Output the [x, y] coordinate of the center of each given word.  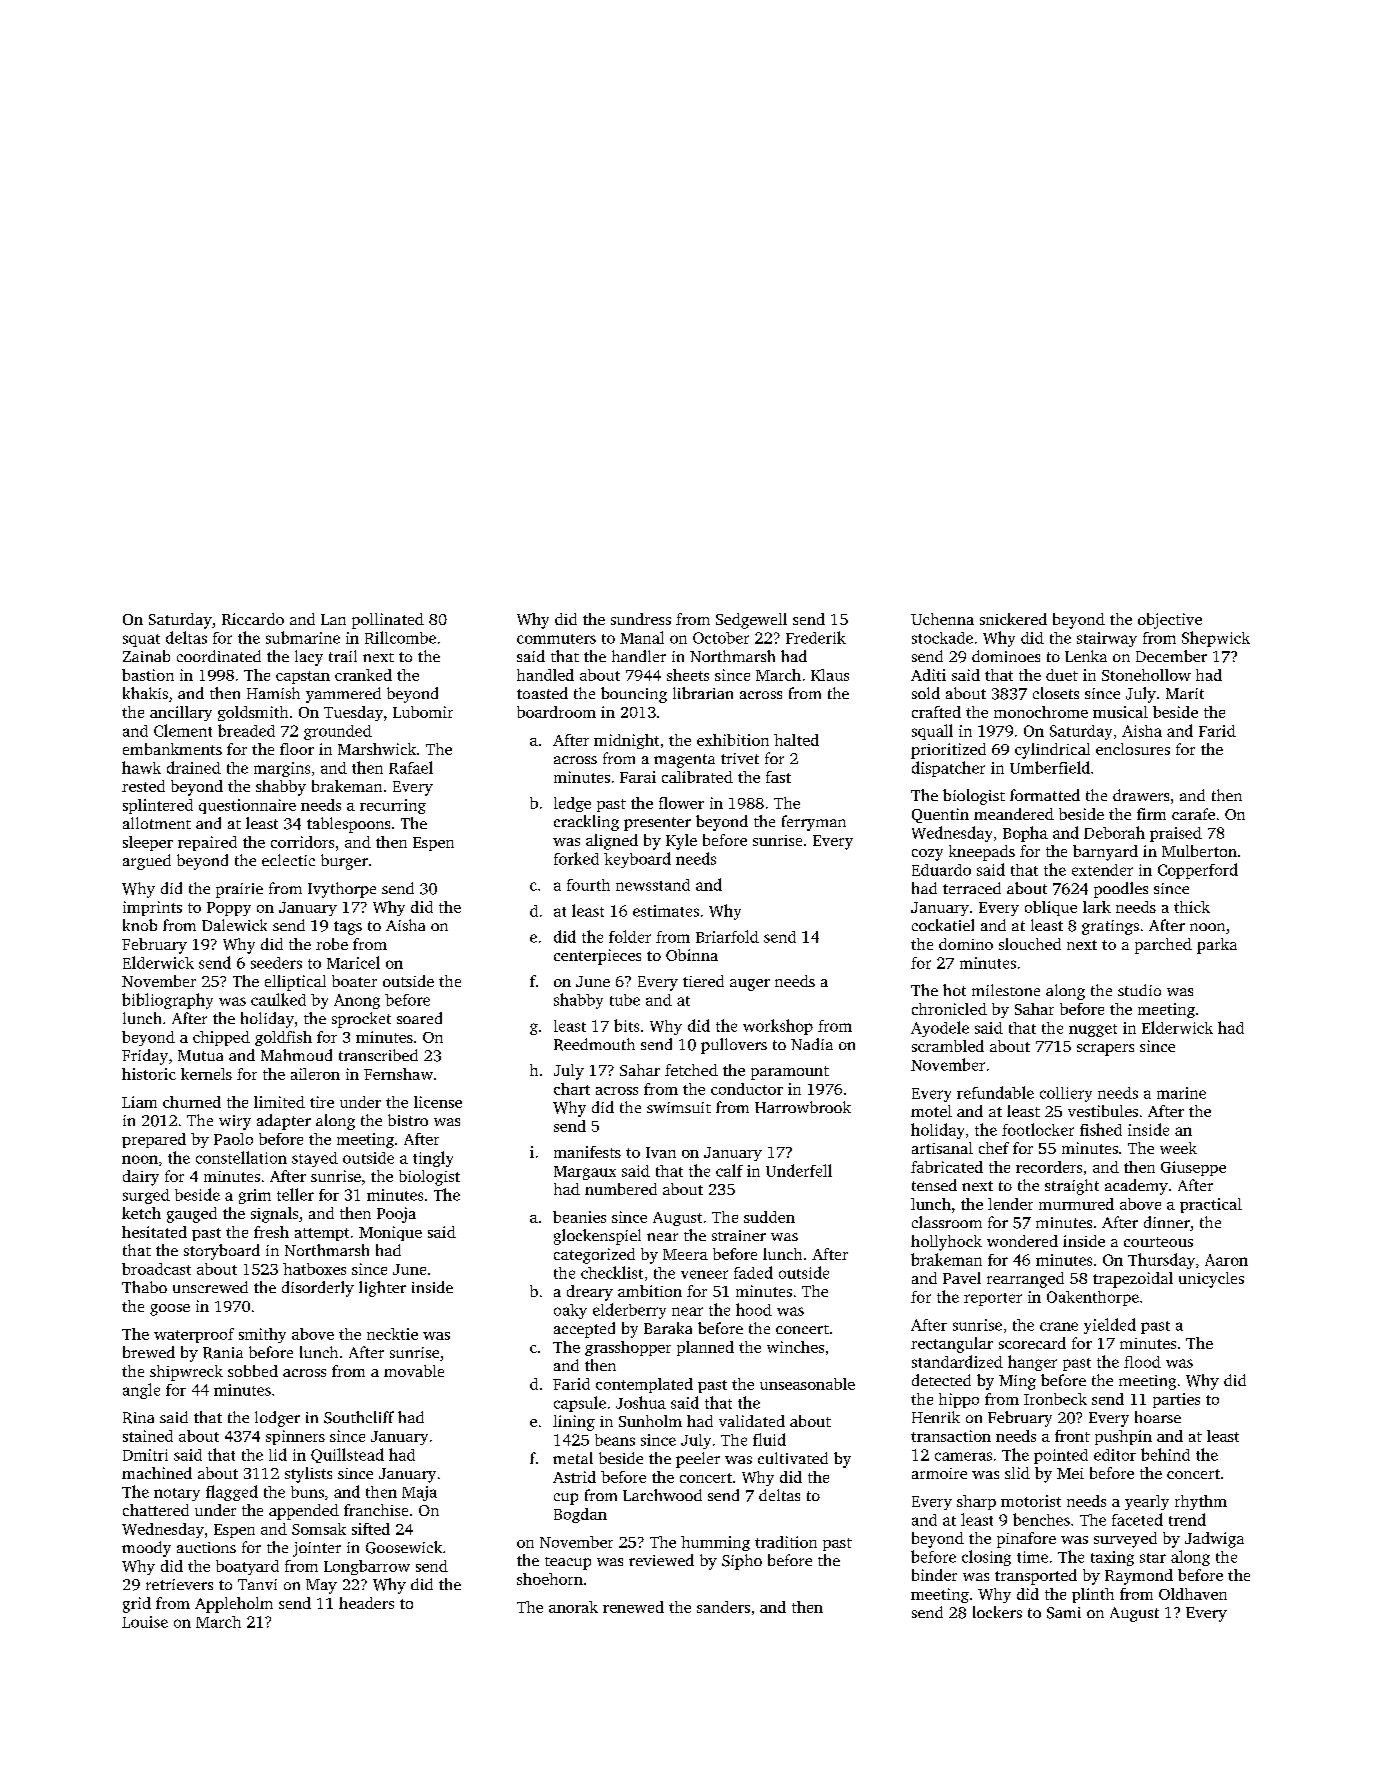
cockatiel [943, 925]
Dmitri [145, 1455]
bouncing [634, 695]
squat [141, 640]
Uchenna [942, 619]
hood [754, 1309]
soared [419, 1018]
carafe [1193, 814]
